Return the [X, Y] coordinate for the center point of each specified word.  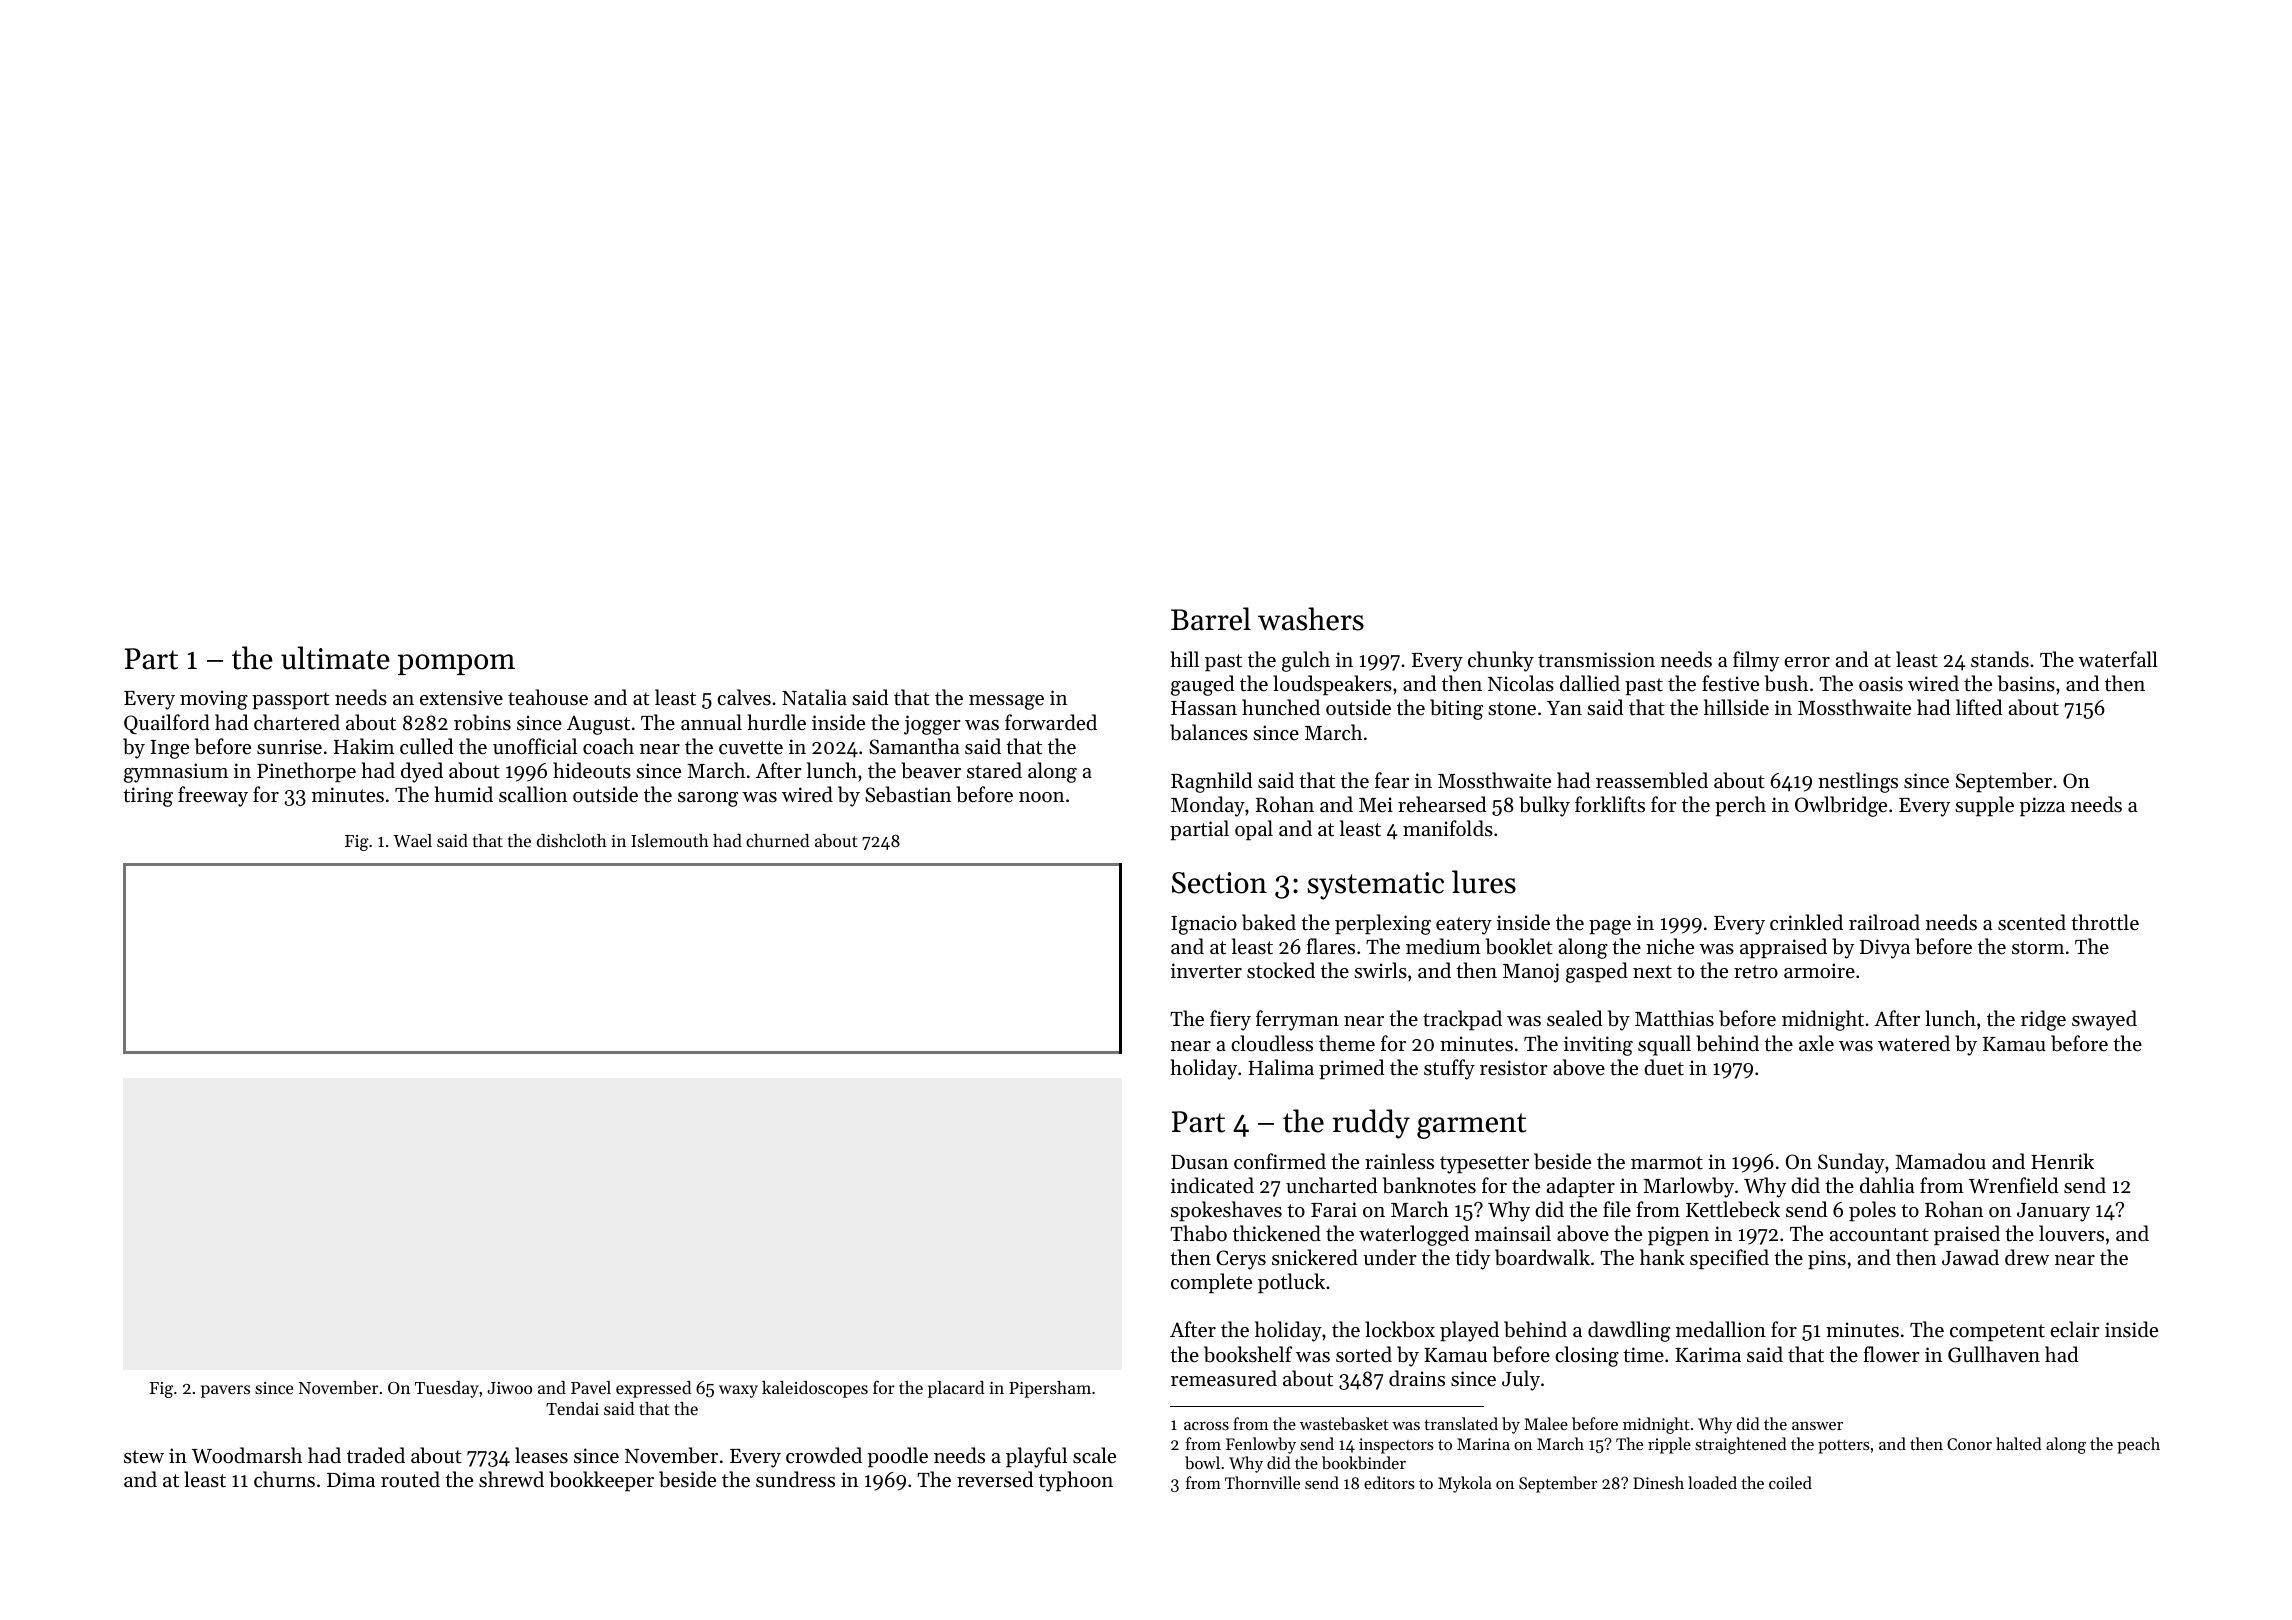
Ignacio [1204, 925]
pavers [225, 1391]
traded [376, 1455]
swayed [2104, 1020]
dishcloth [572, 840]
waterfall [2118, 659]
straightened [1741, 1445]
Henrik [2062, 1161]
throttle [2105, 922]
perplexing [1383, 924]
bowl [1202, 1462]
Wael [412, 840]
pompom [456, 664]
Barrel [1211, 619]
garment [1471, 1126]
